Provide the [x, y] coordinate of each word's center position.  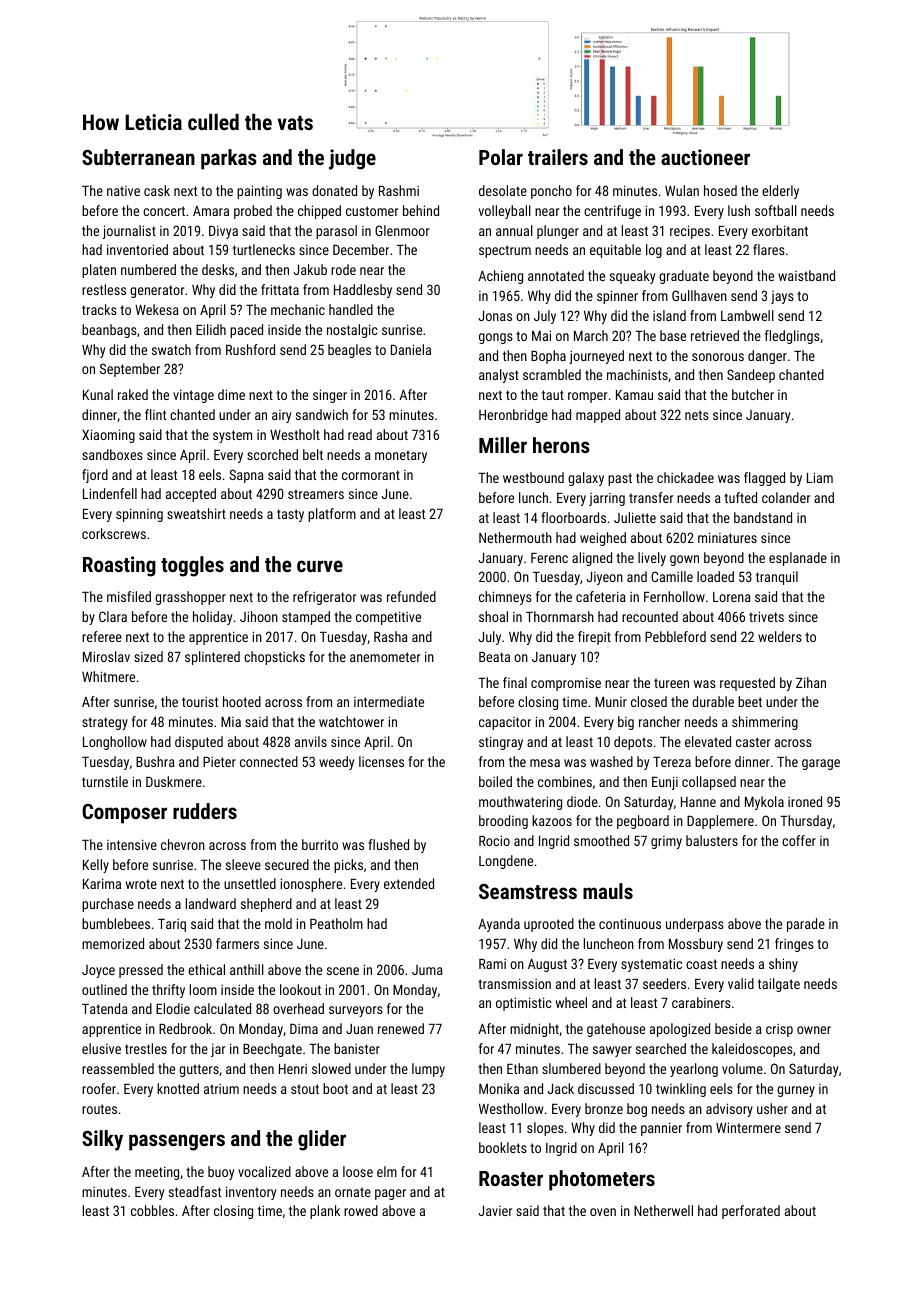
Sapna [246, 476]
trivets [766, 616]
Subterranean [138, 157]
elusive [101, 1048]
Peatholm [336, 923]
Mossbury [696, 945]
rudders [205, 811]
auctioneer [705, 157]
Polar [501, 157]
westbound [533, 477]
